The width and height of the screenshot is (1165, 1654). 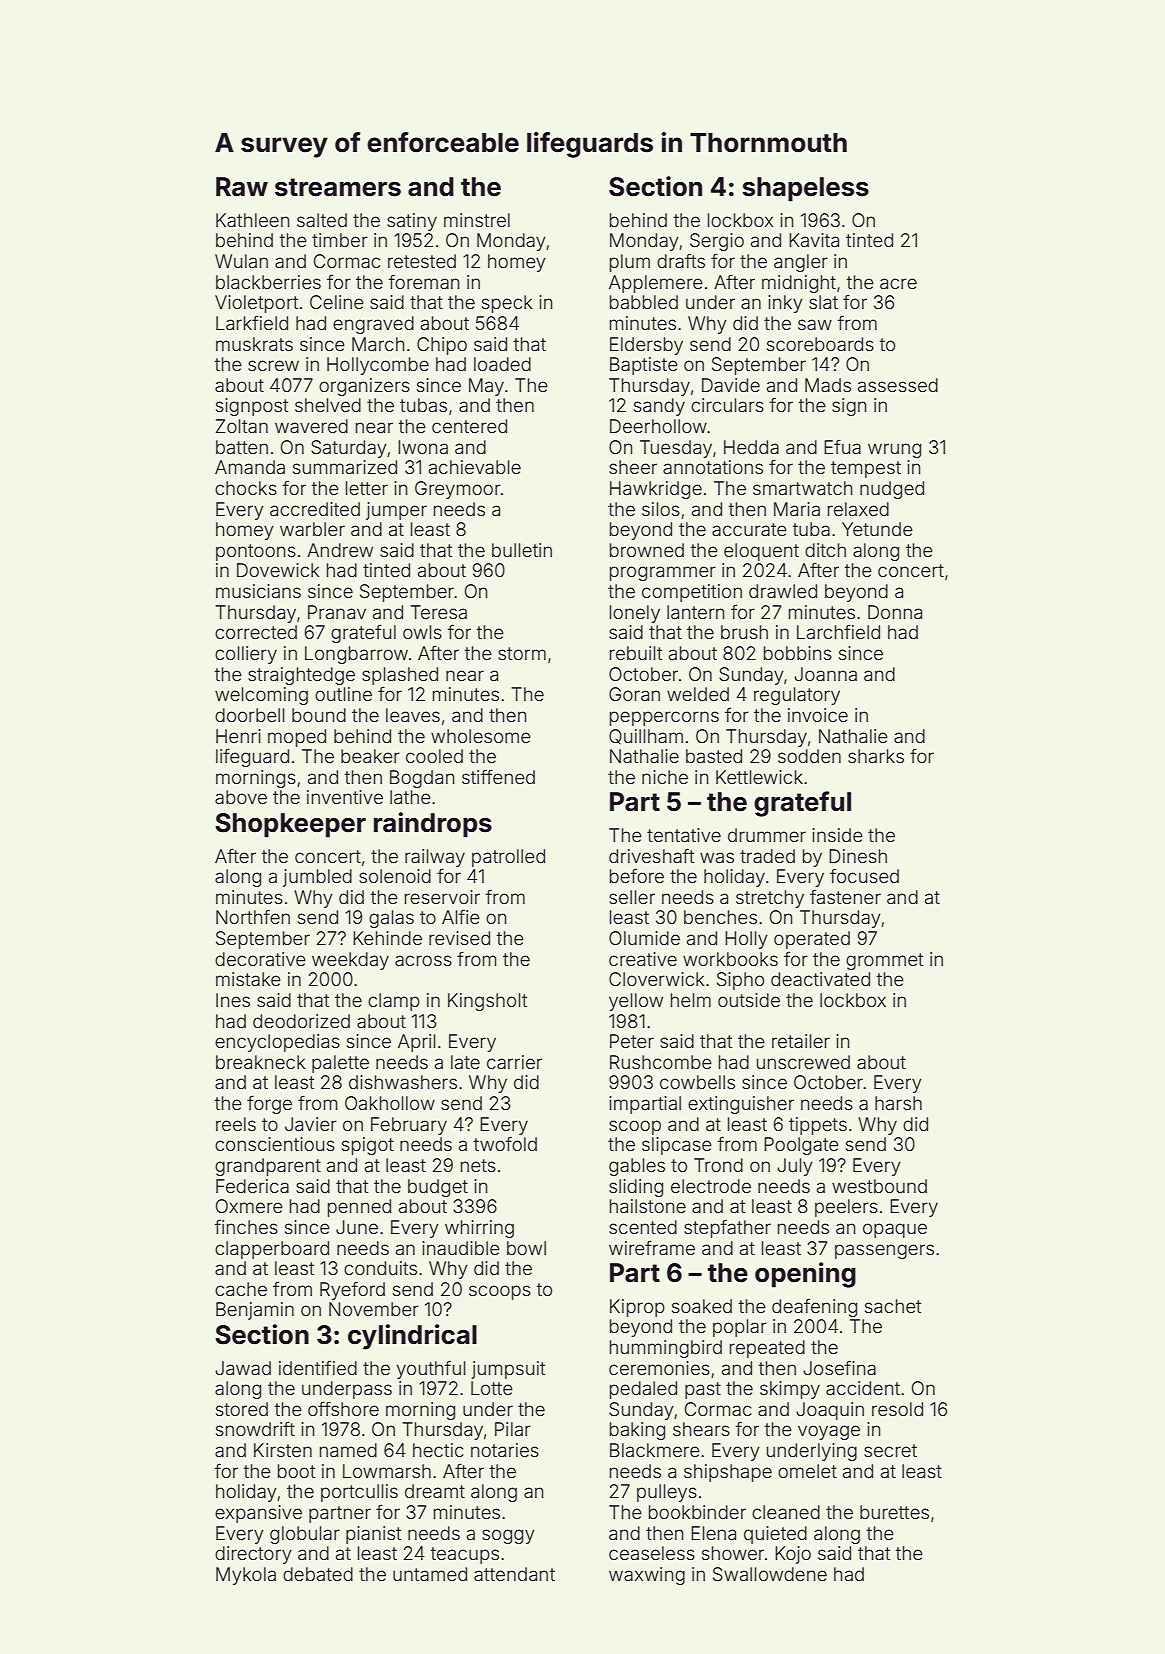 I want to click on grommet, so click(x=884, y=961).
